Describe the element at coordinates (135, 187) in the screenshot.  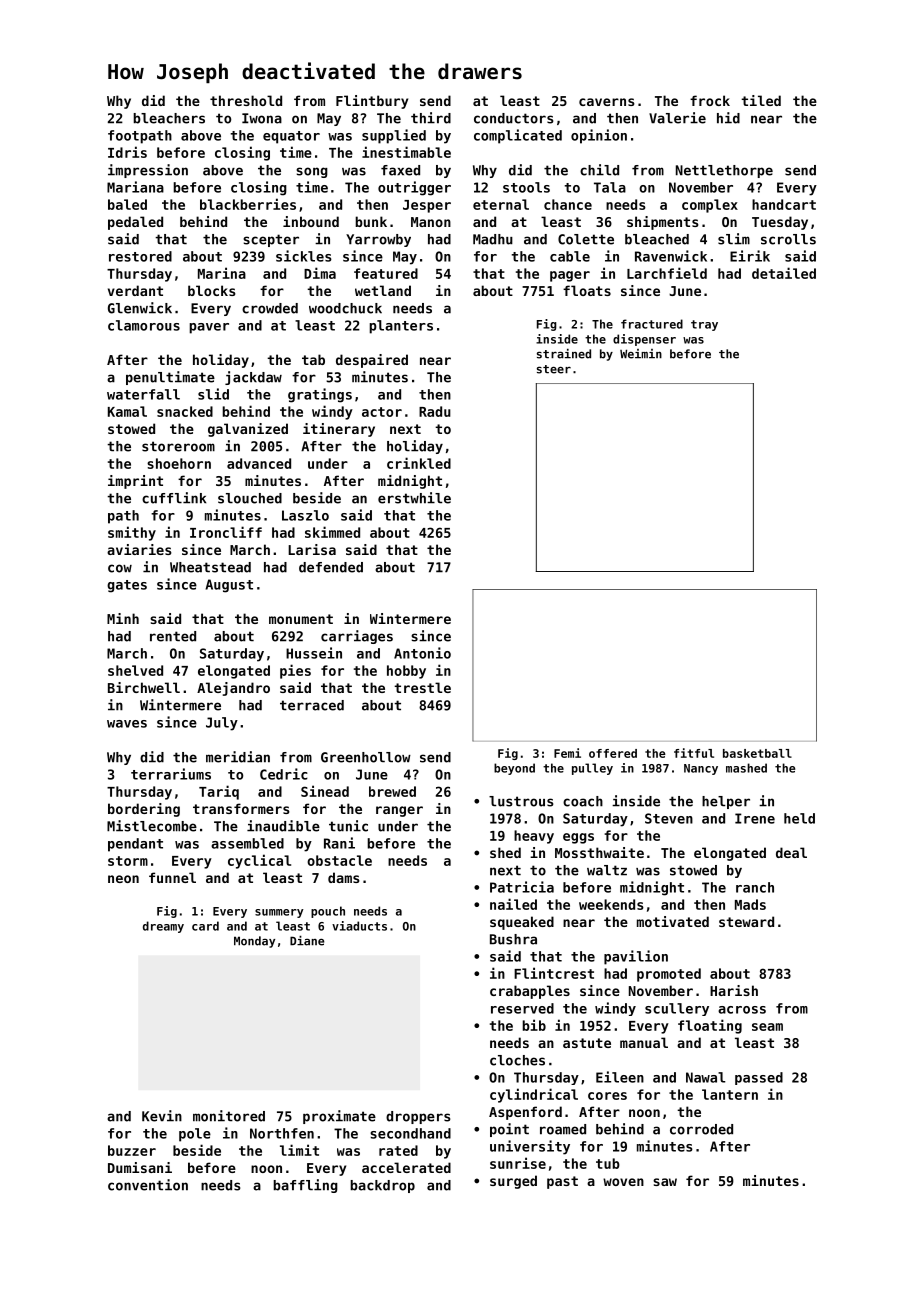
I see `Mariana` at that location.
